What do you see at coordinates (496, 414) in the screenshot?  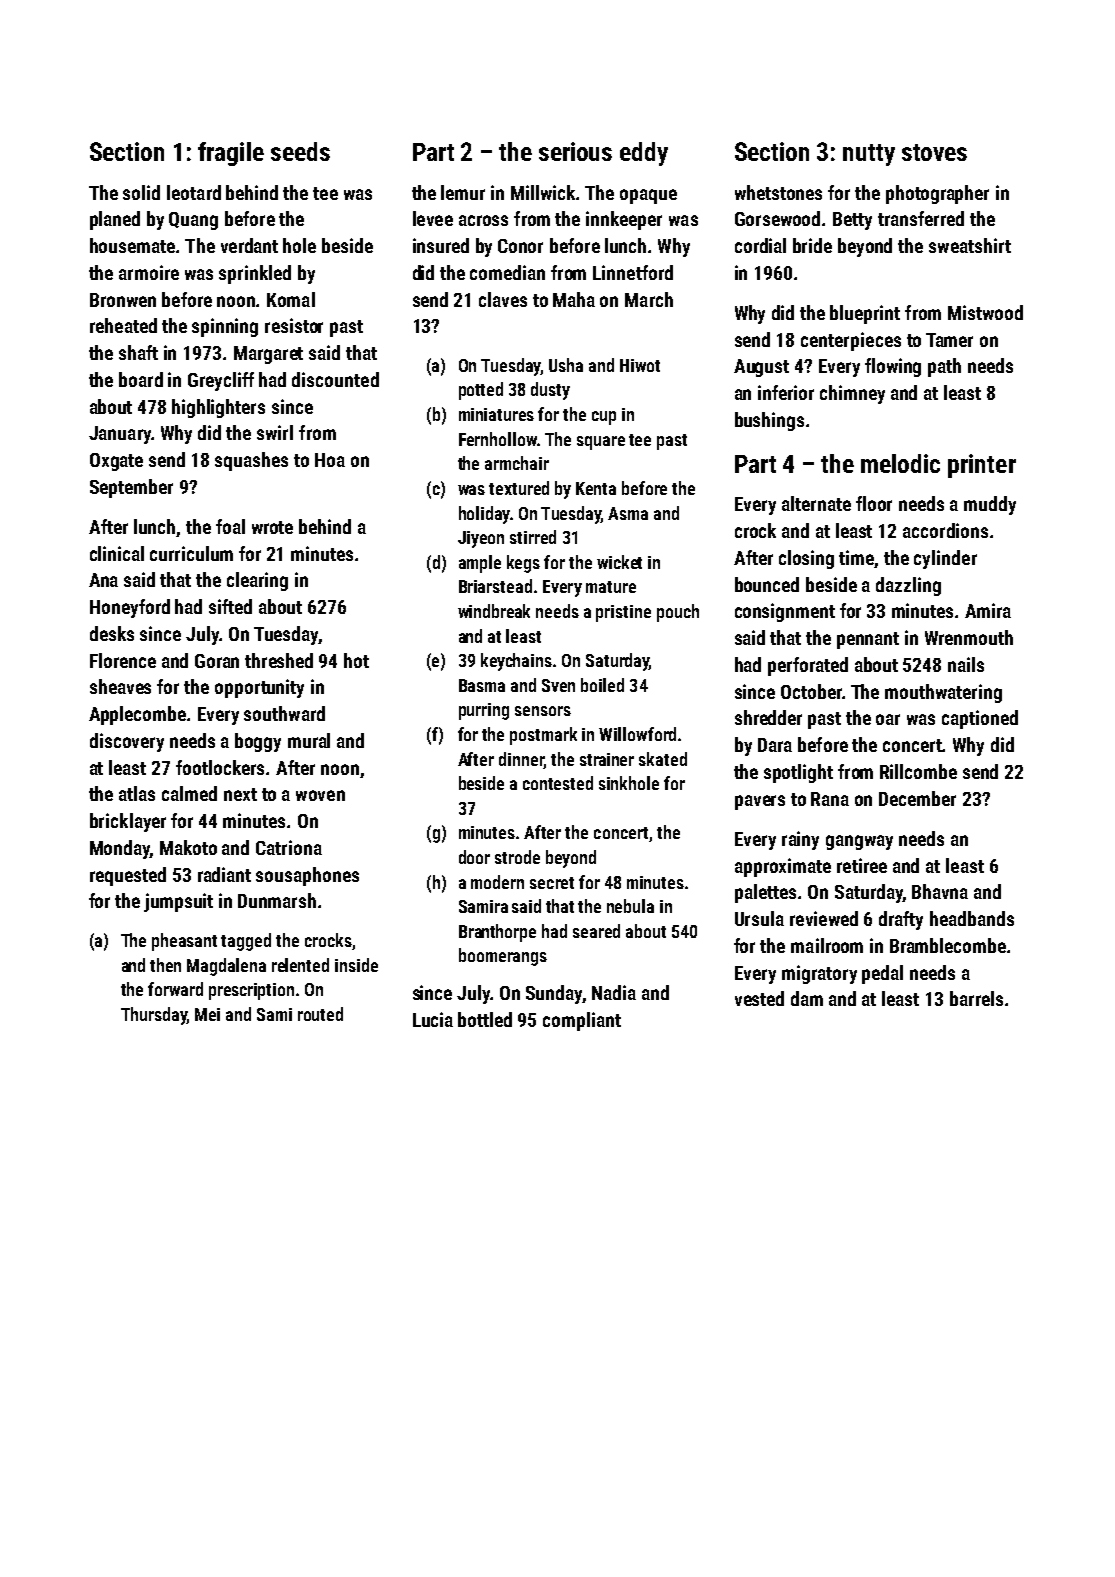 I see `miniatures` at bounding box center [496, 414].
